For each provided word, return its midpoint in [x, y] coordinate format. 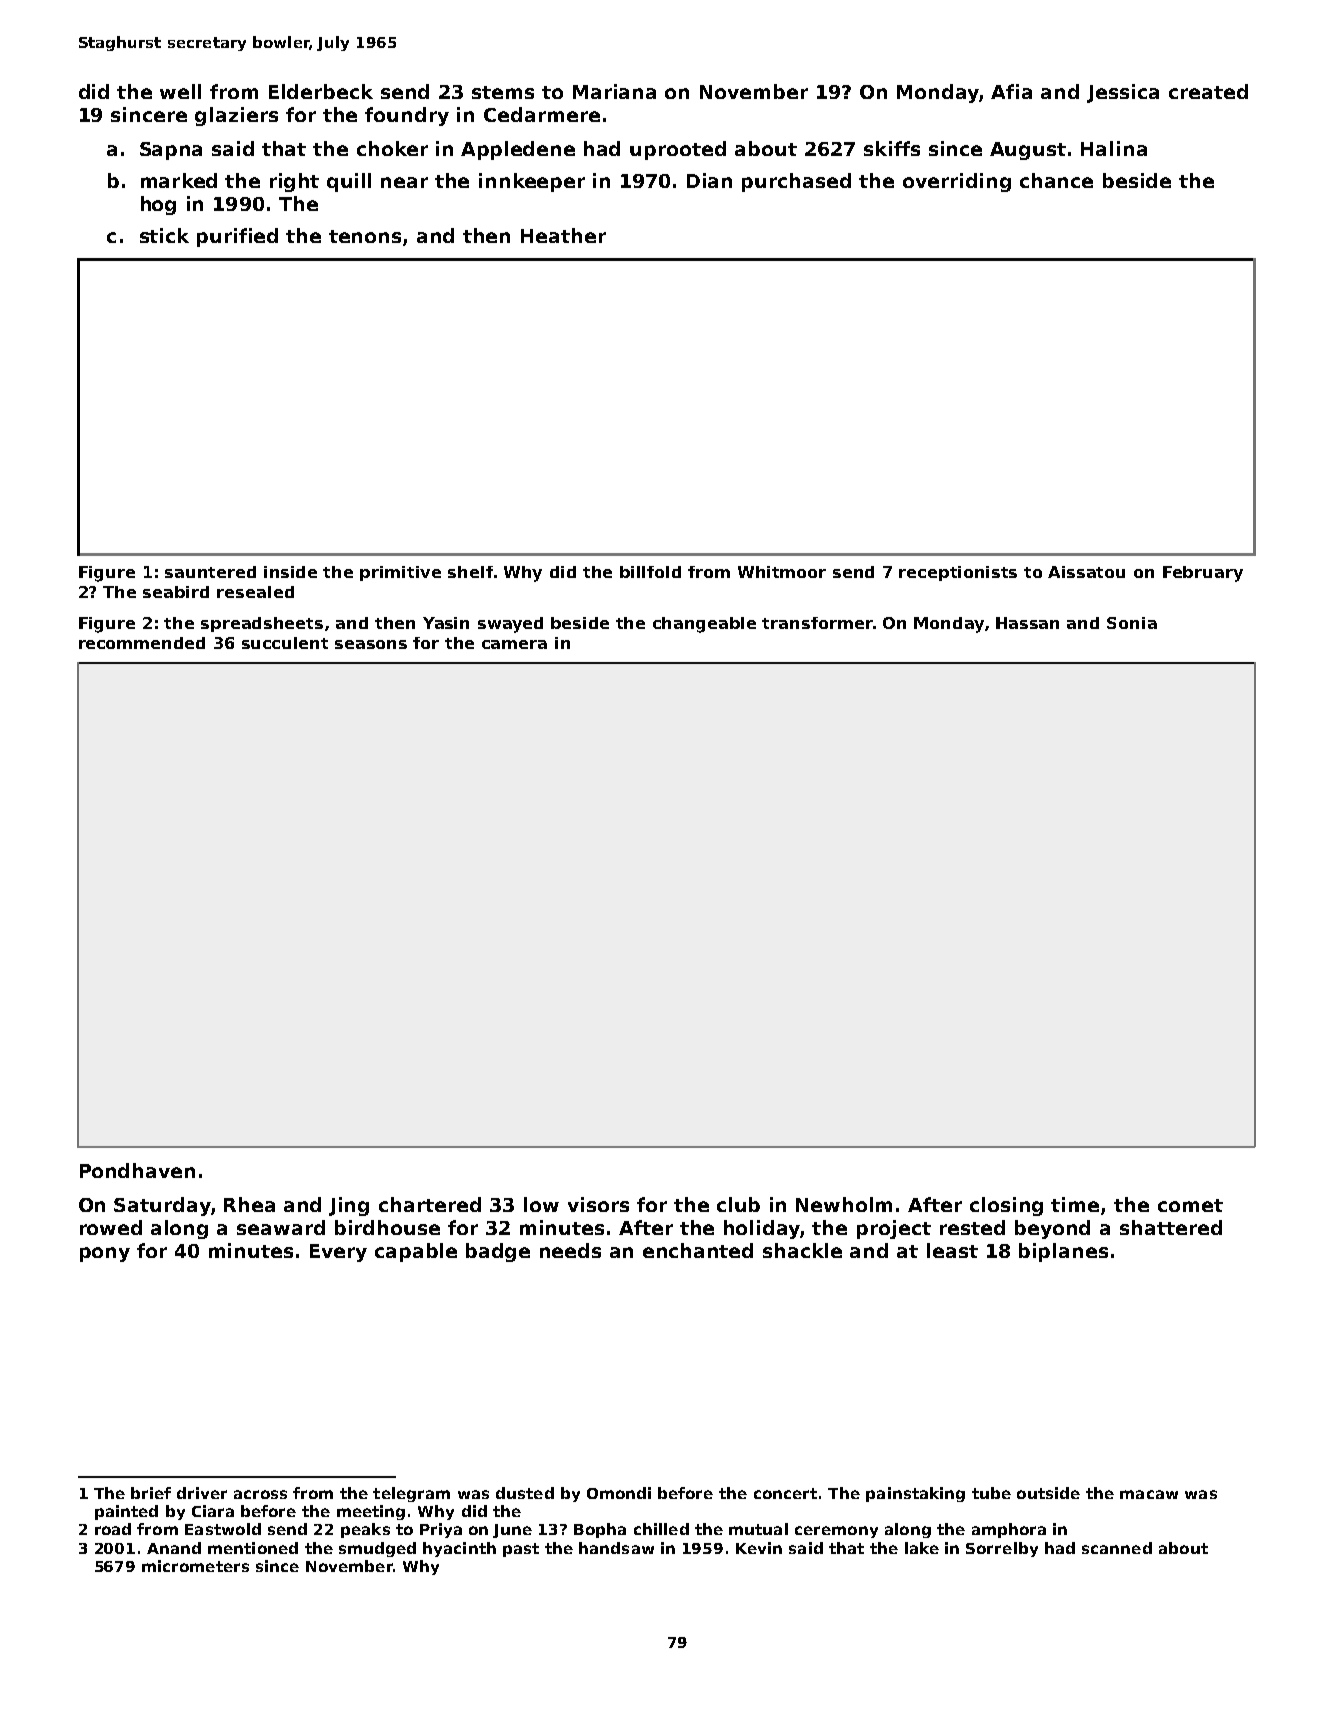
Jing [349, 1206]
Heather [563, 235]
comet [1190, 1205]
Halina [1114, 148]
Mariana [614, 91]
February [1203, 574]
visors [598, 1204]
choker [392, 148]
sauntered [210, 572]
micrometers [195, 1566]
